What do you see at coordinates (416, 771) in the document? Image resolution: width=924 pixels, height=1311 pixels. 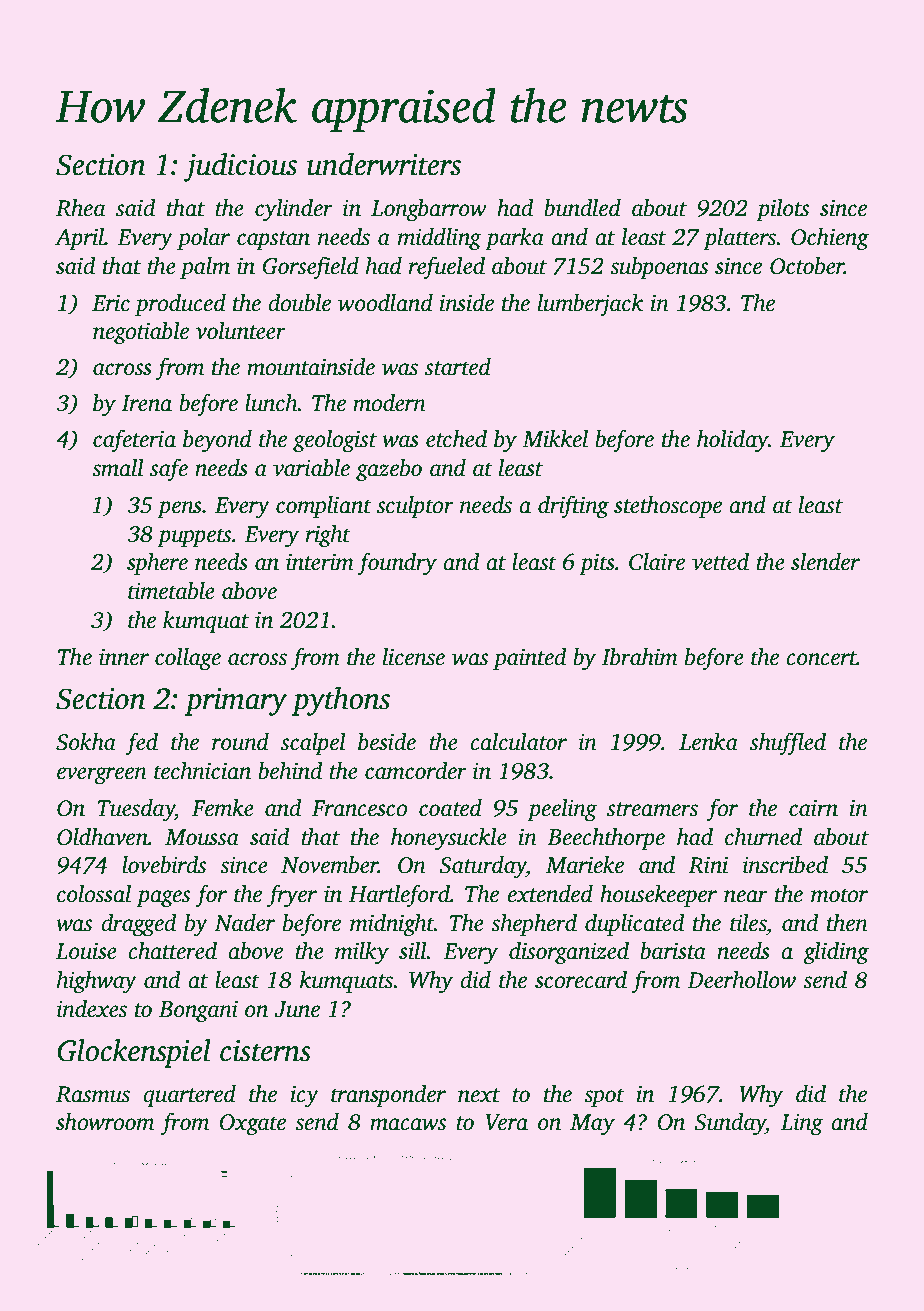 I see `camcorder` at bounding box center [416, 771].
